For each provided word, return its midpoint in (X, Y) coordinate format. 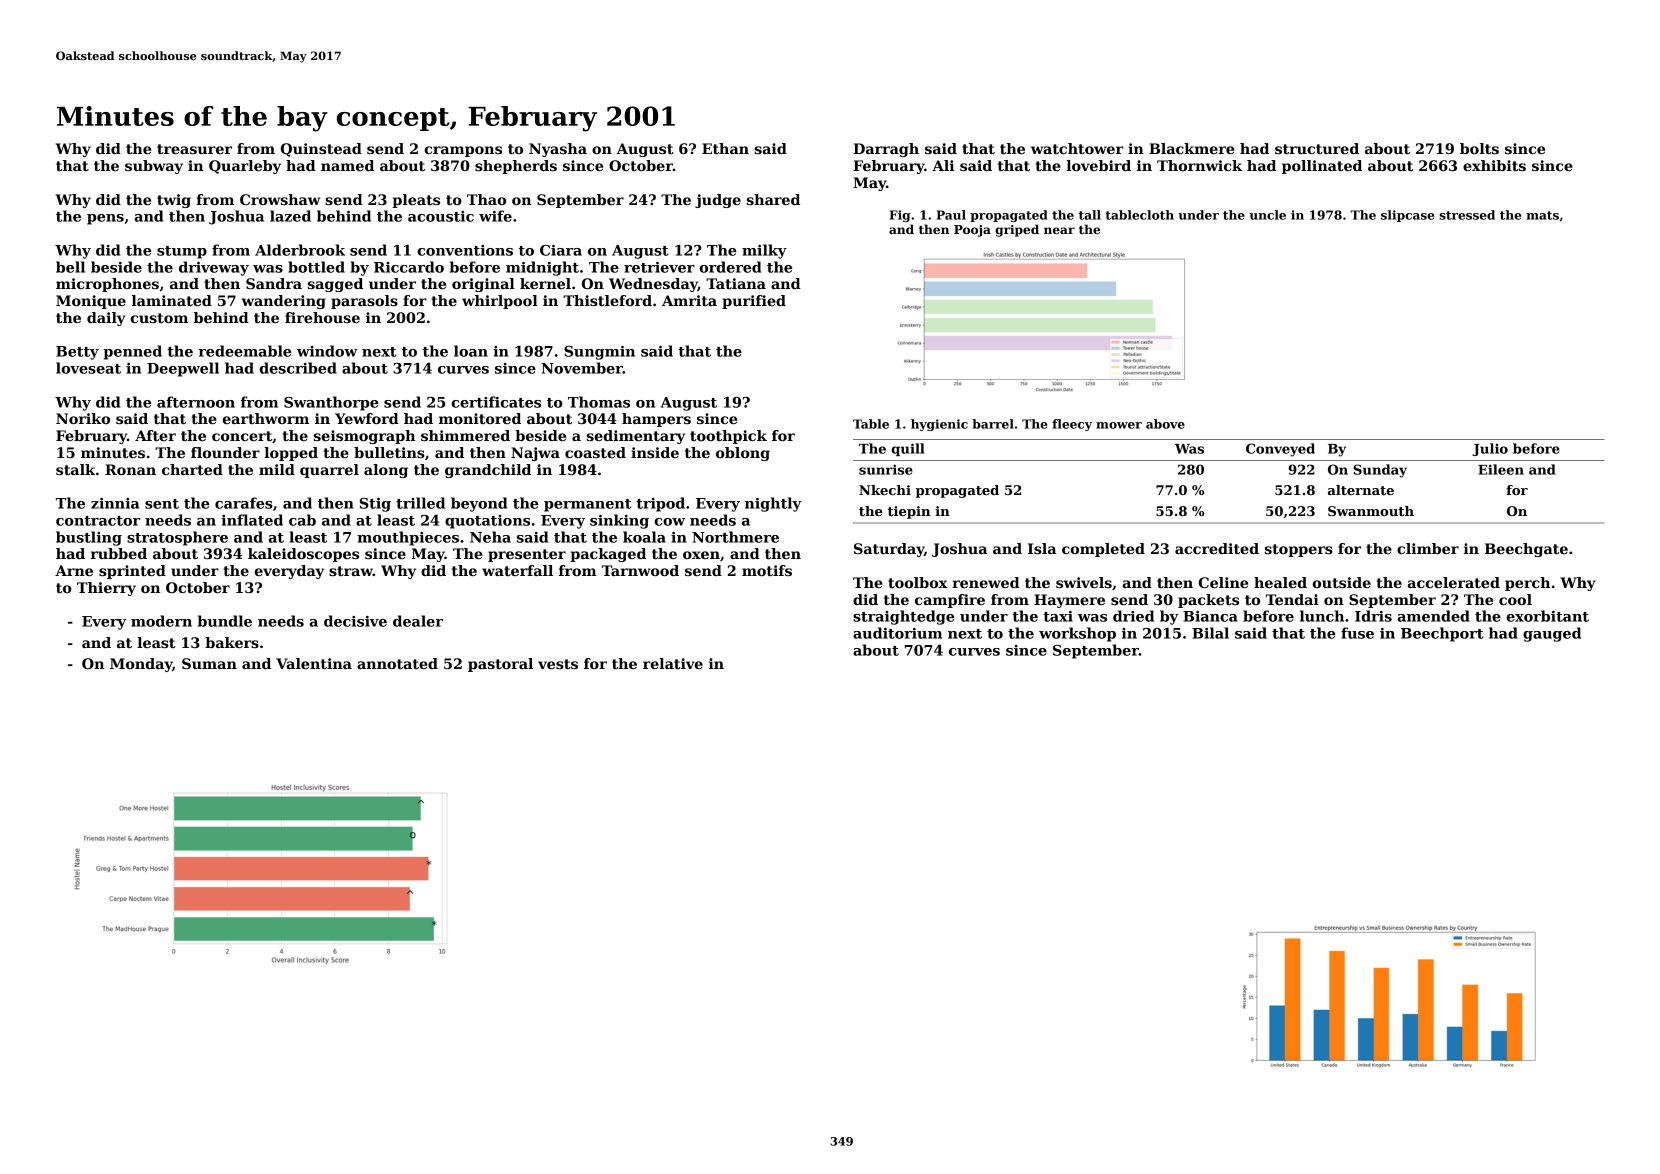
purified (754, 302)
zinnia (115, 503)
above (1165, 424)
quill (908, 449)
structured (1317, 148)
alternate (1361, 490)
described (298, 368)
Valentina (314, 663)
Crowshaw (280, 199)
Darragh (886, 150)
